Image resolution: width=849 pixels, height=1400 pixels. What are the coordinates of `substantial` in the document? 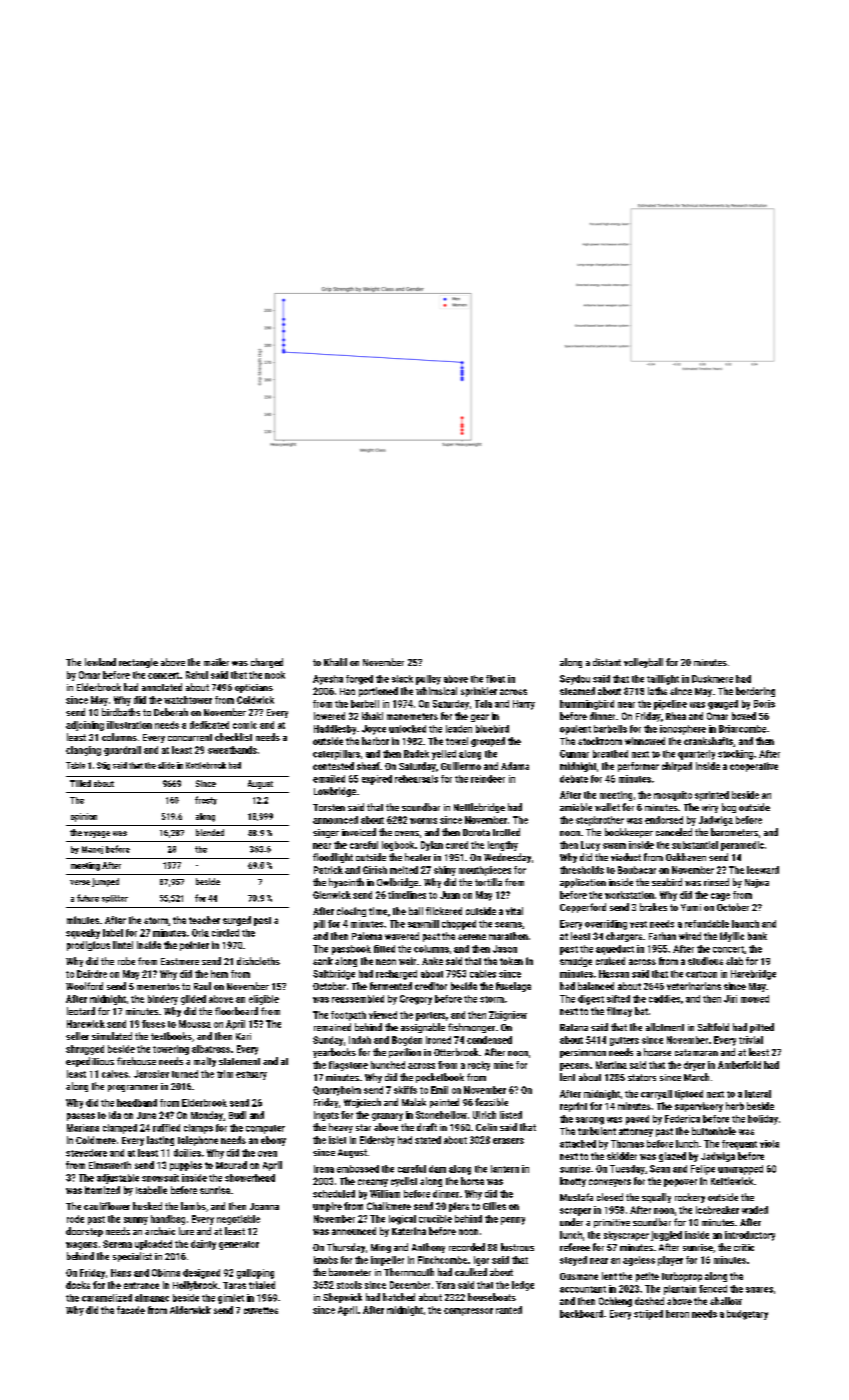 It's located at (695, 845).
